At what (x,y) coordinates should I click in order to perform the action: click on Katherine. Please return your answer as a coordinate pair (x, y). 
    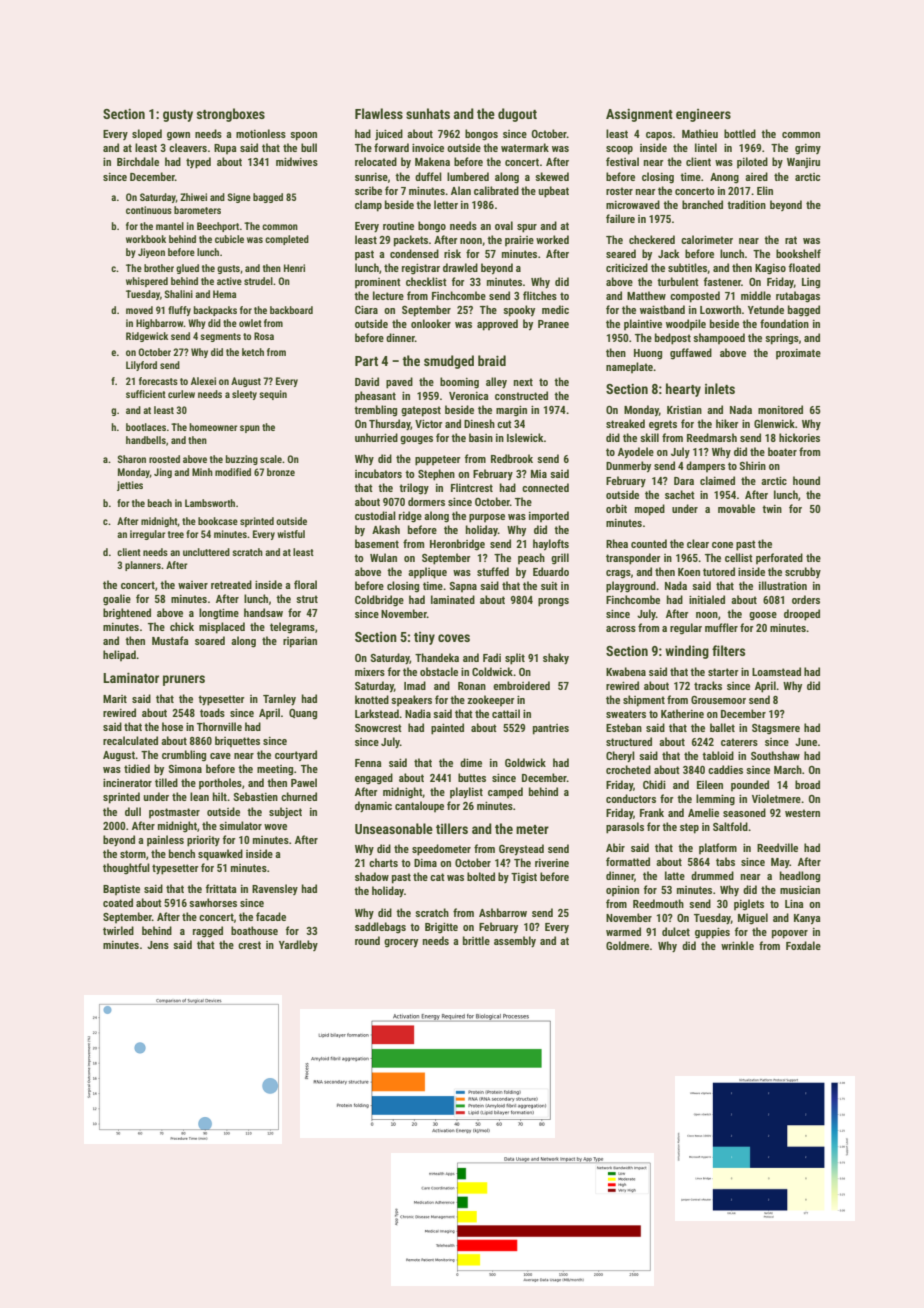
    Looking at the image, I should click on (682, 713).
